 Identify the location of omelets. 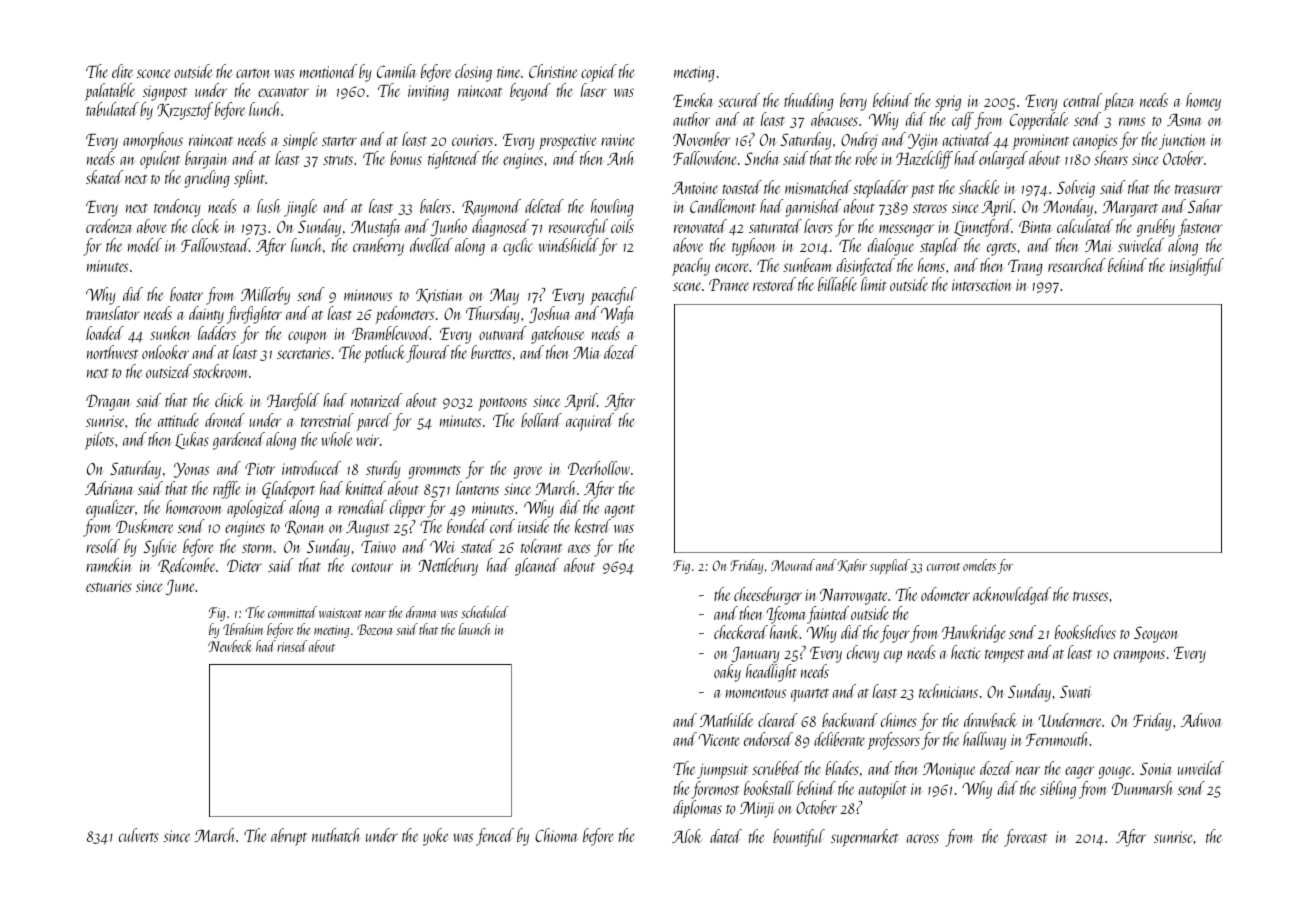
(979, 565).
